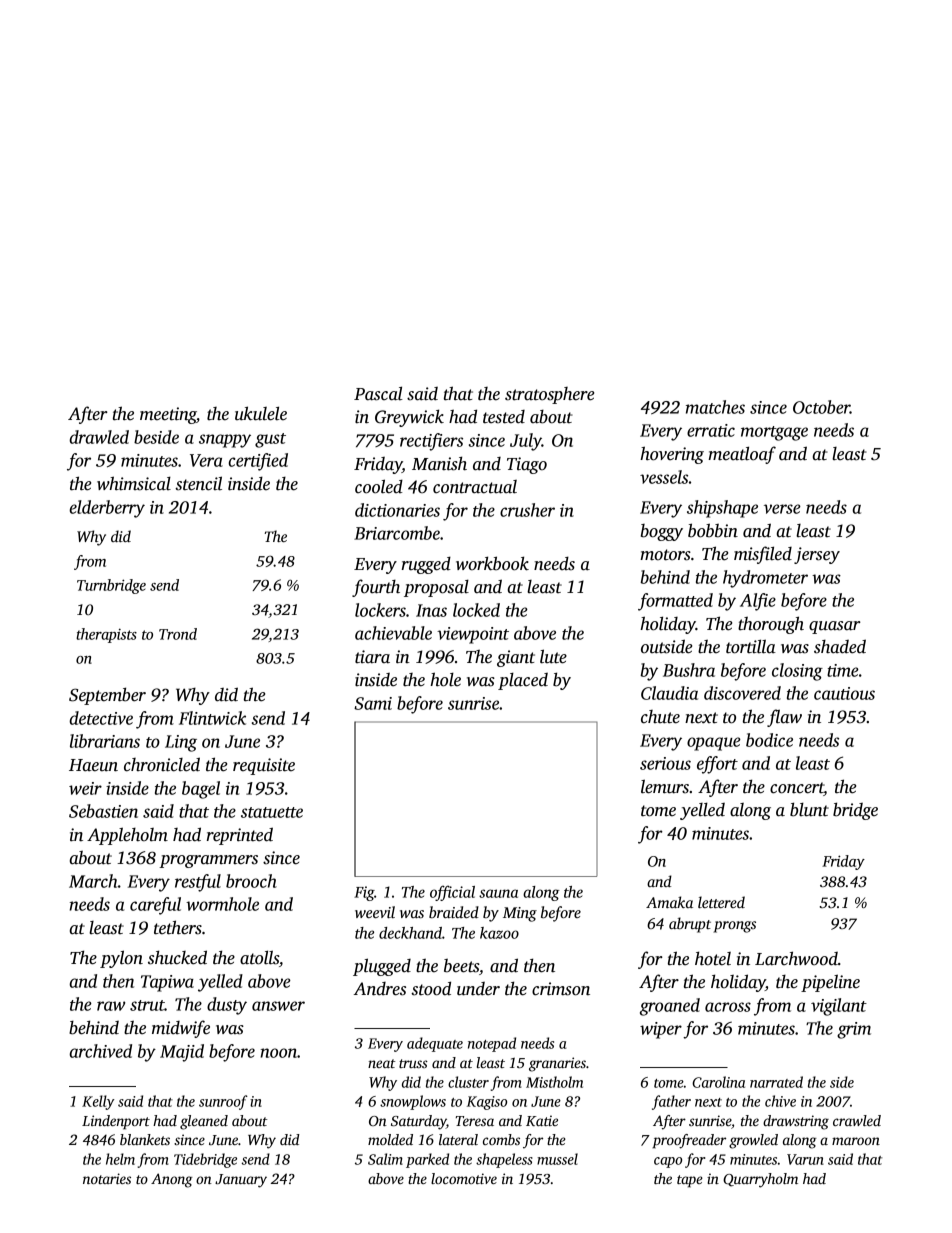 This image has height=1233, width=952. I want to click on jersey, so click(817, 555).
